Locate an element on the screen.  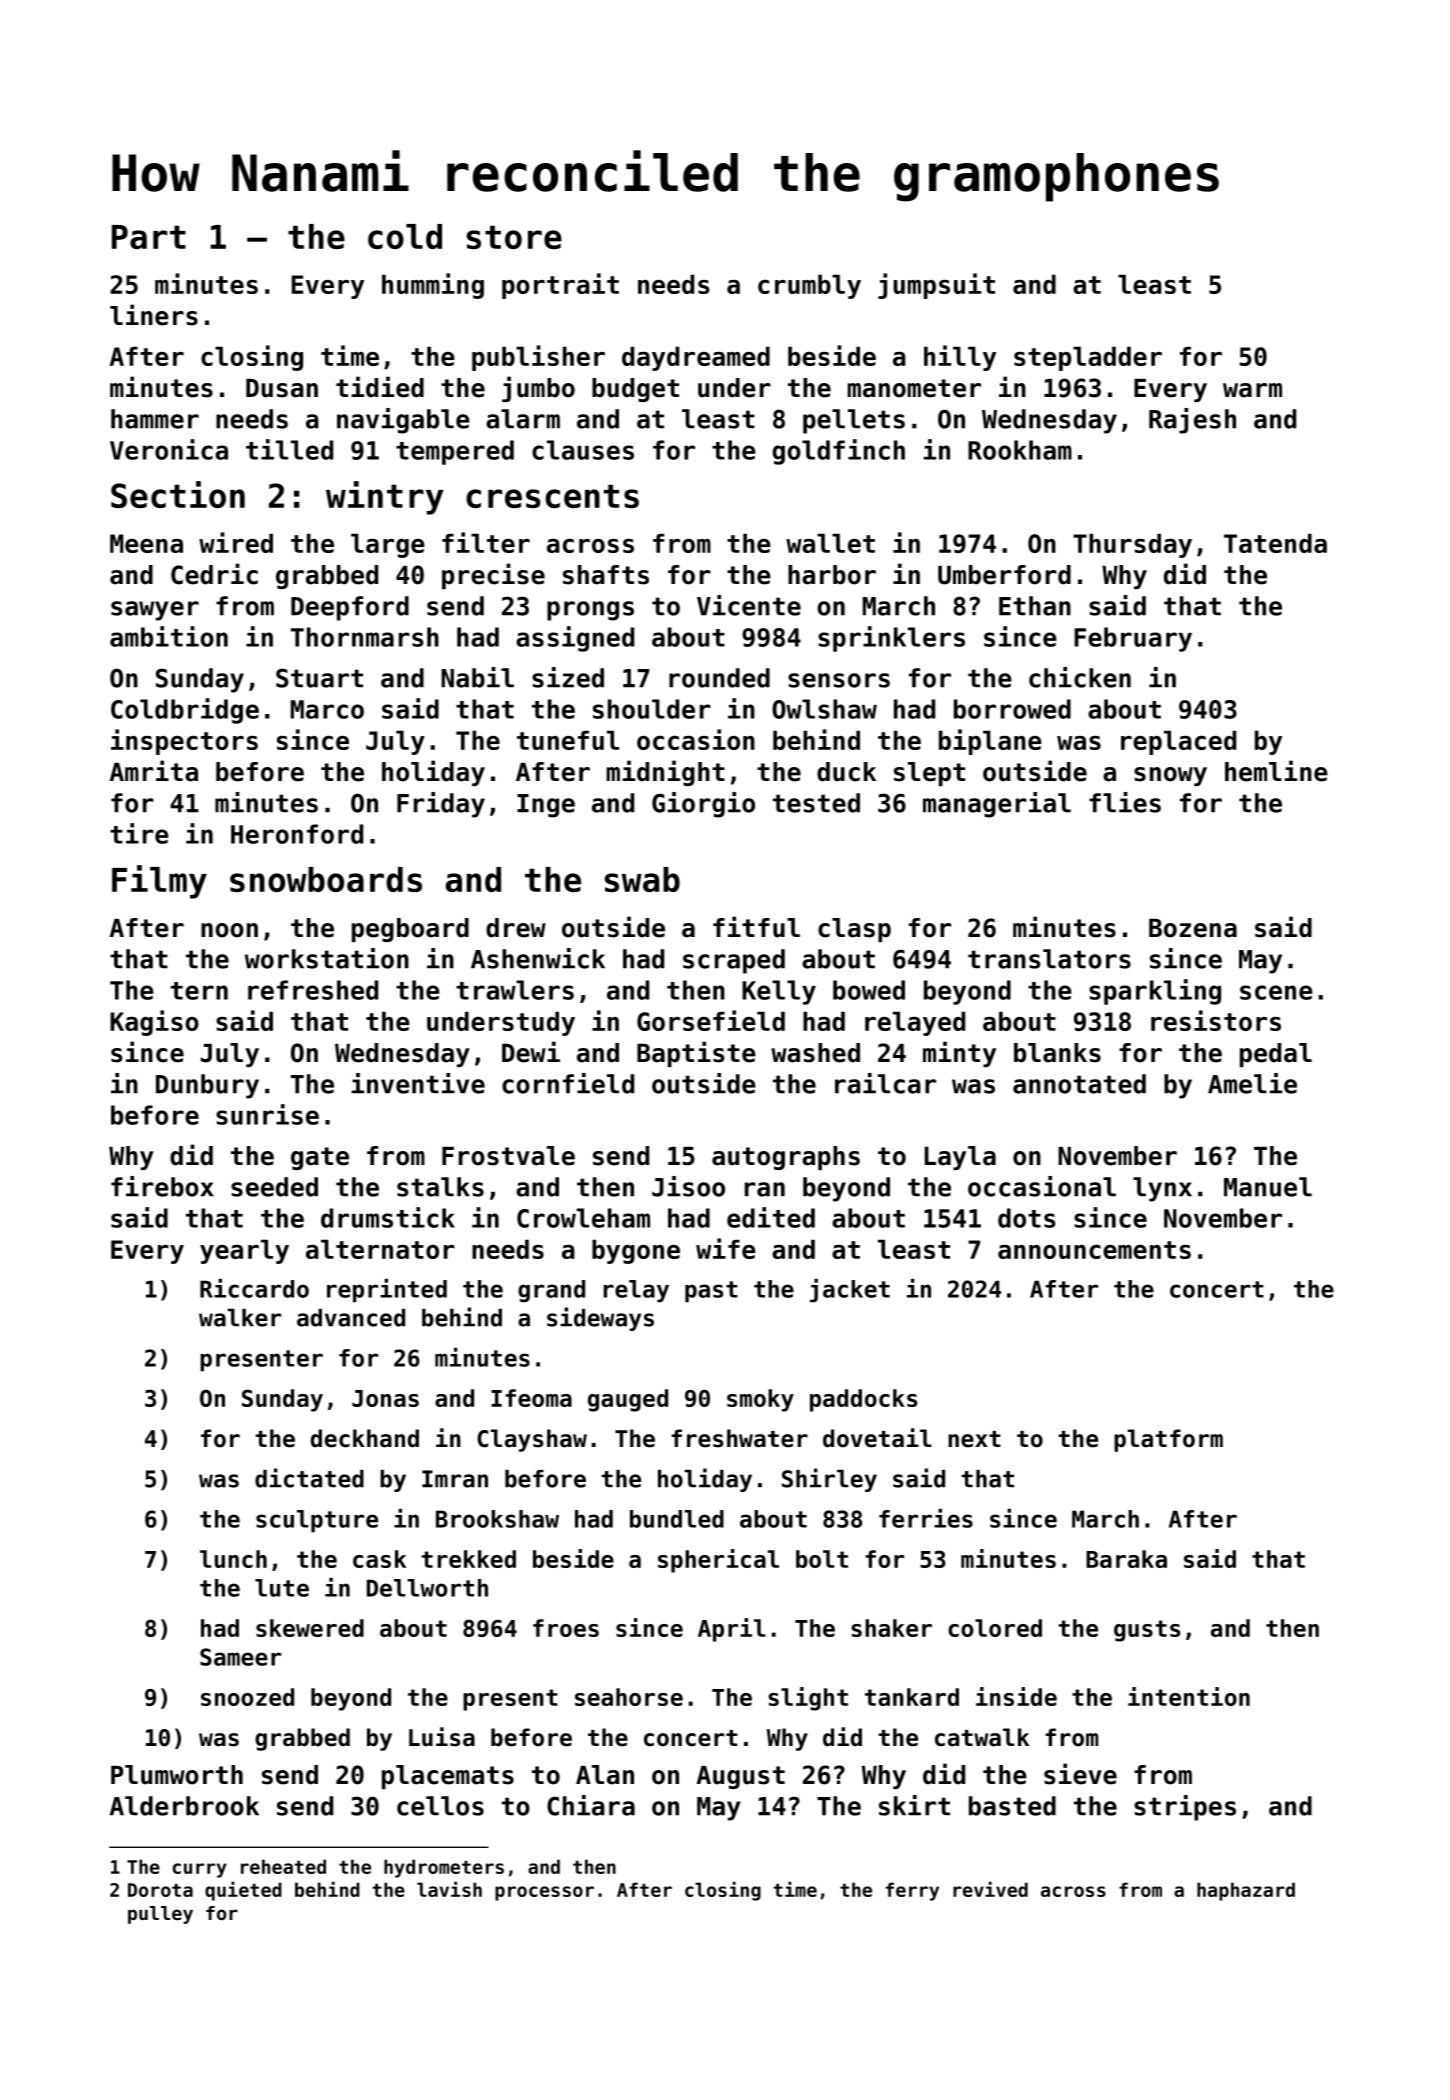
crumbly is located at coordinates (809, 286).
